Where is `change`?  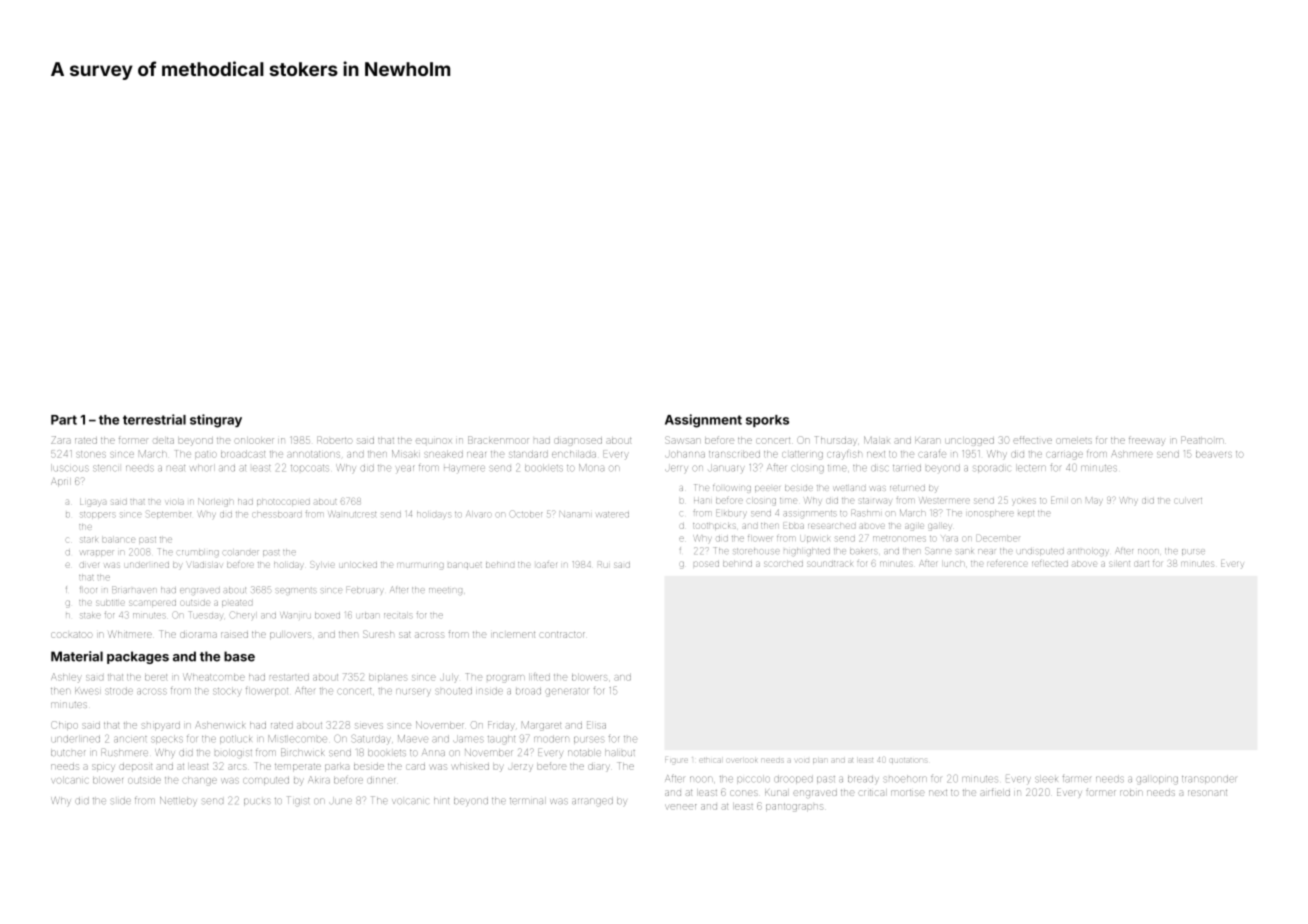 change is located at coordinates (200, 782).
